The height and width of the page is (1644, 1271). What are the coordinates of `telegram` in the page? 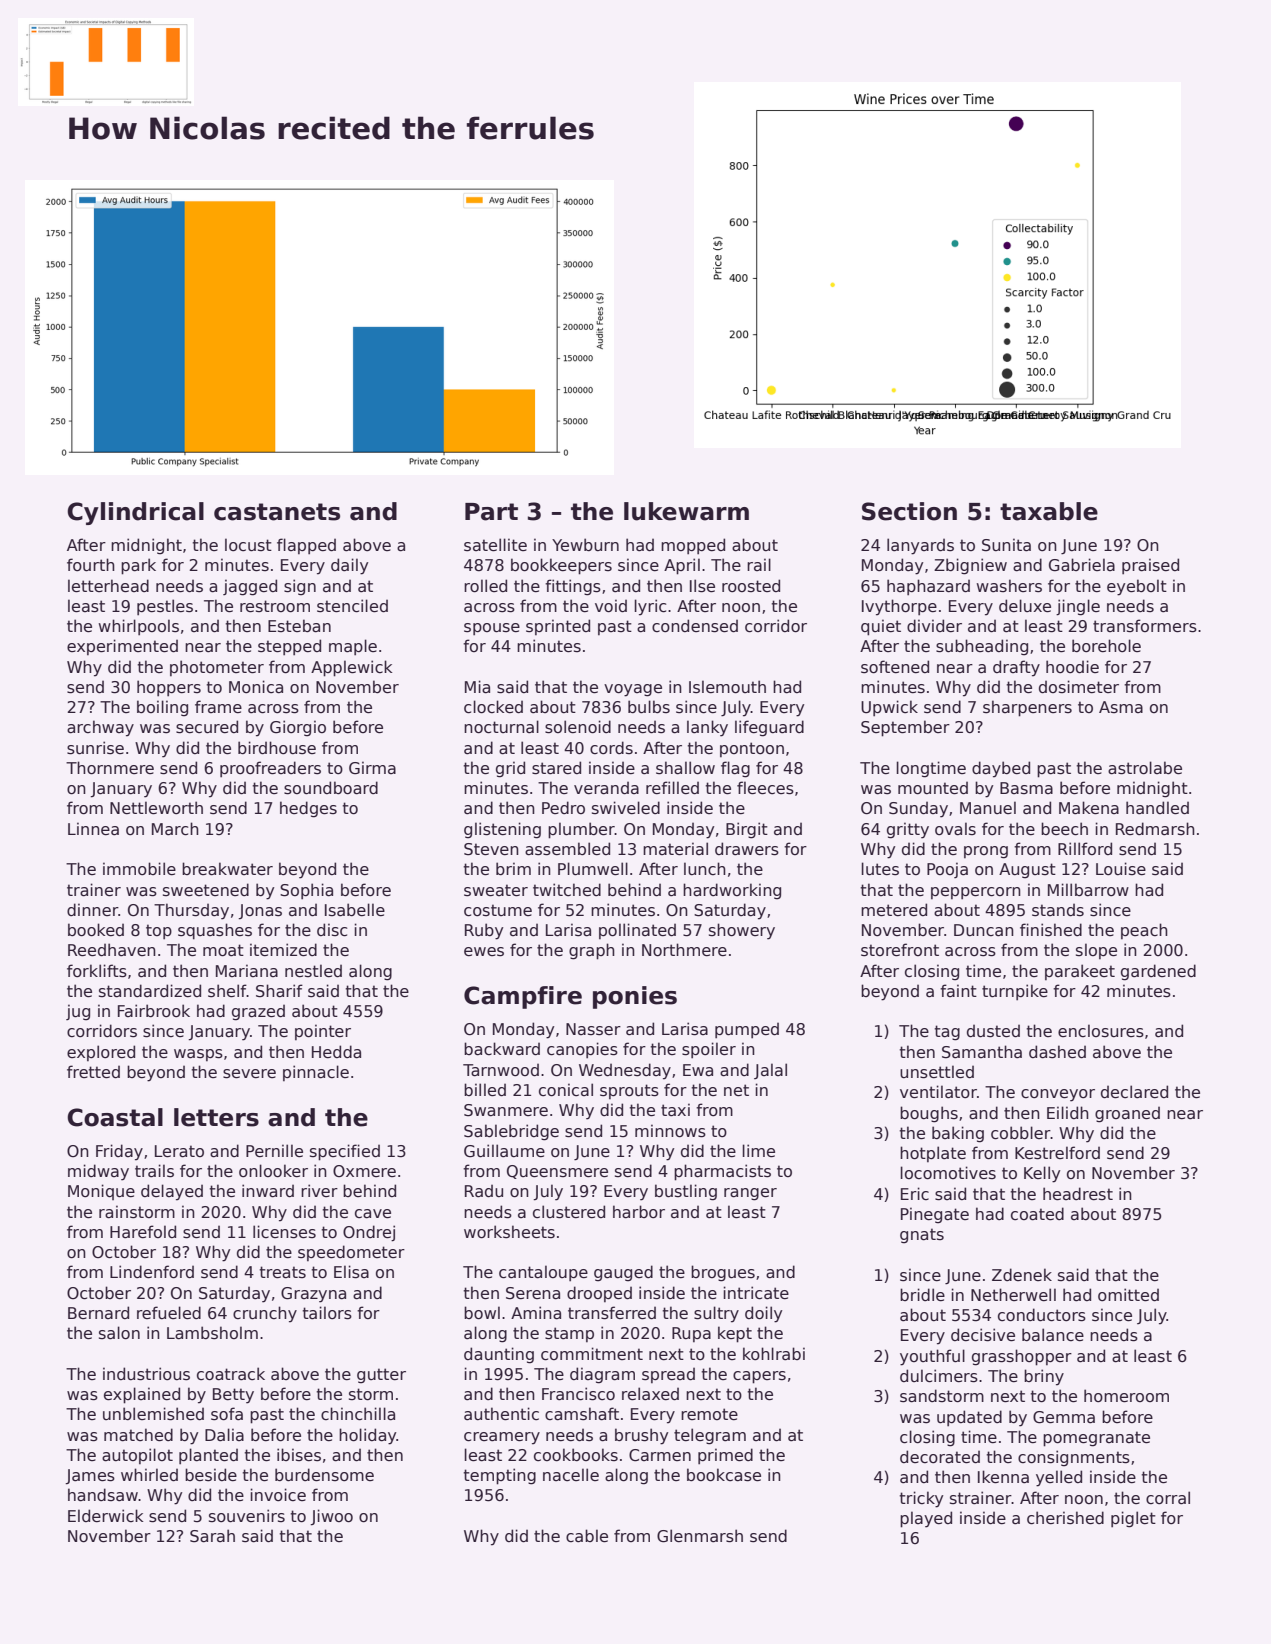 It's located at (710, 1436).
